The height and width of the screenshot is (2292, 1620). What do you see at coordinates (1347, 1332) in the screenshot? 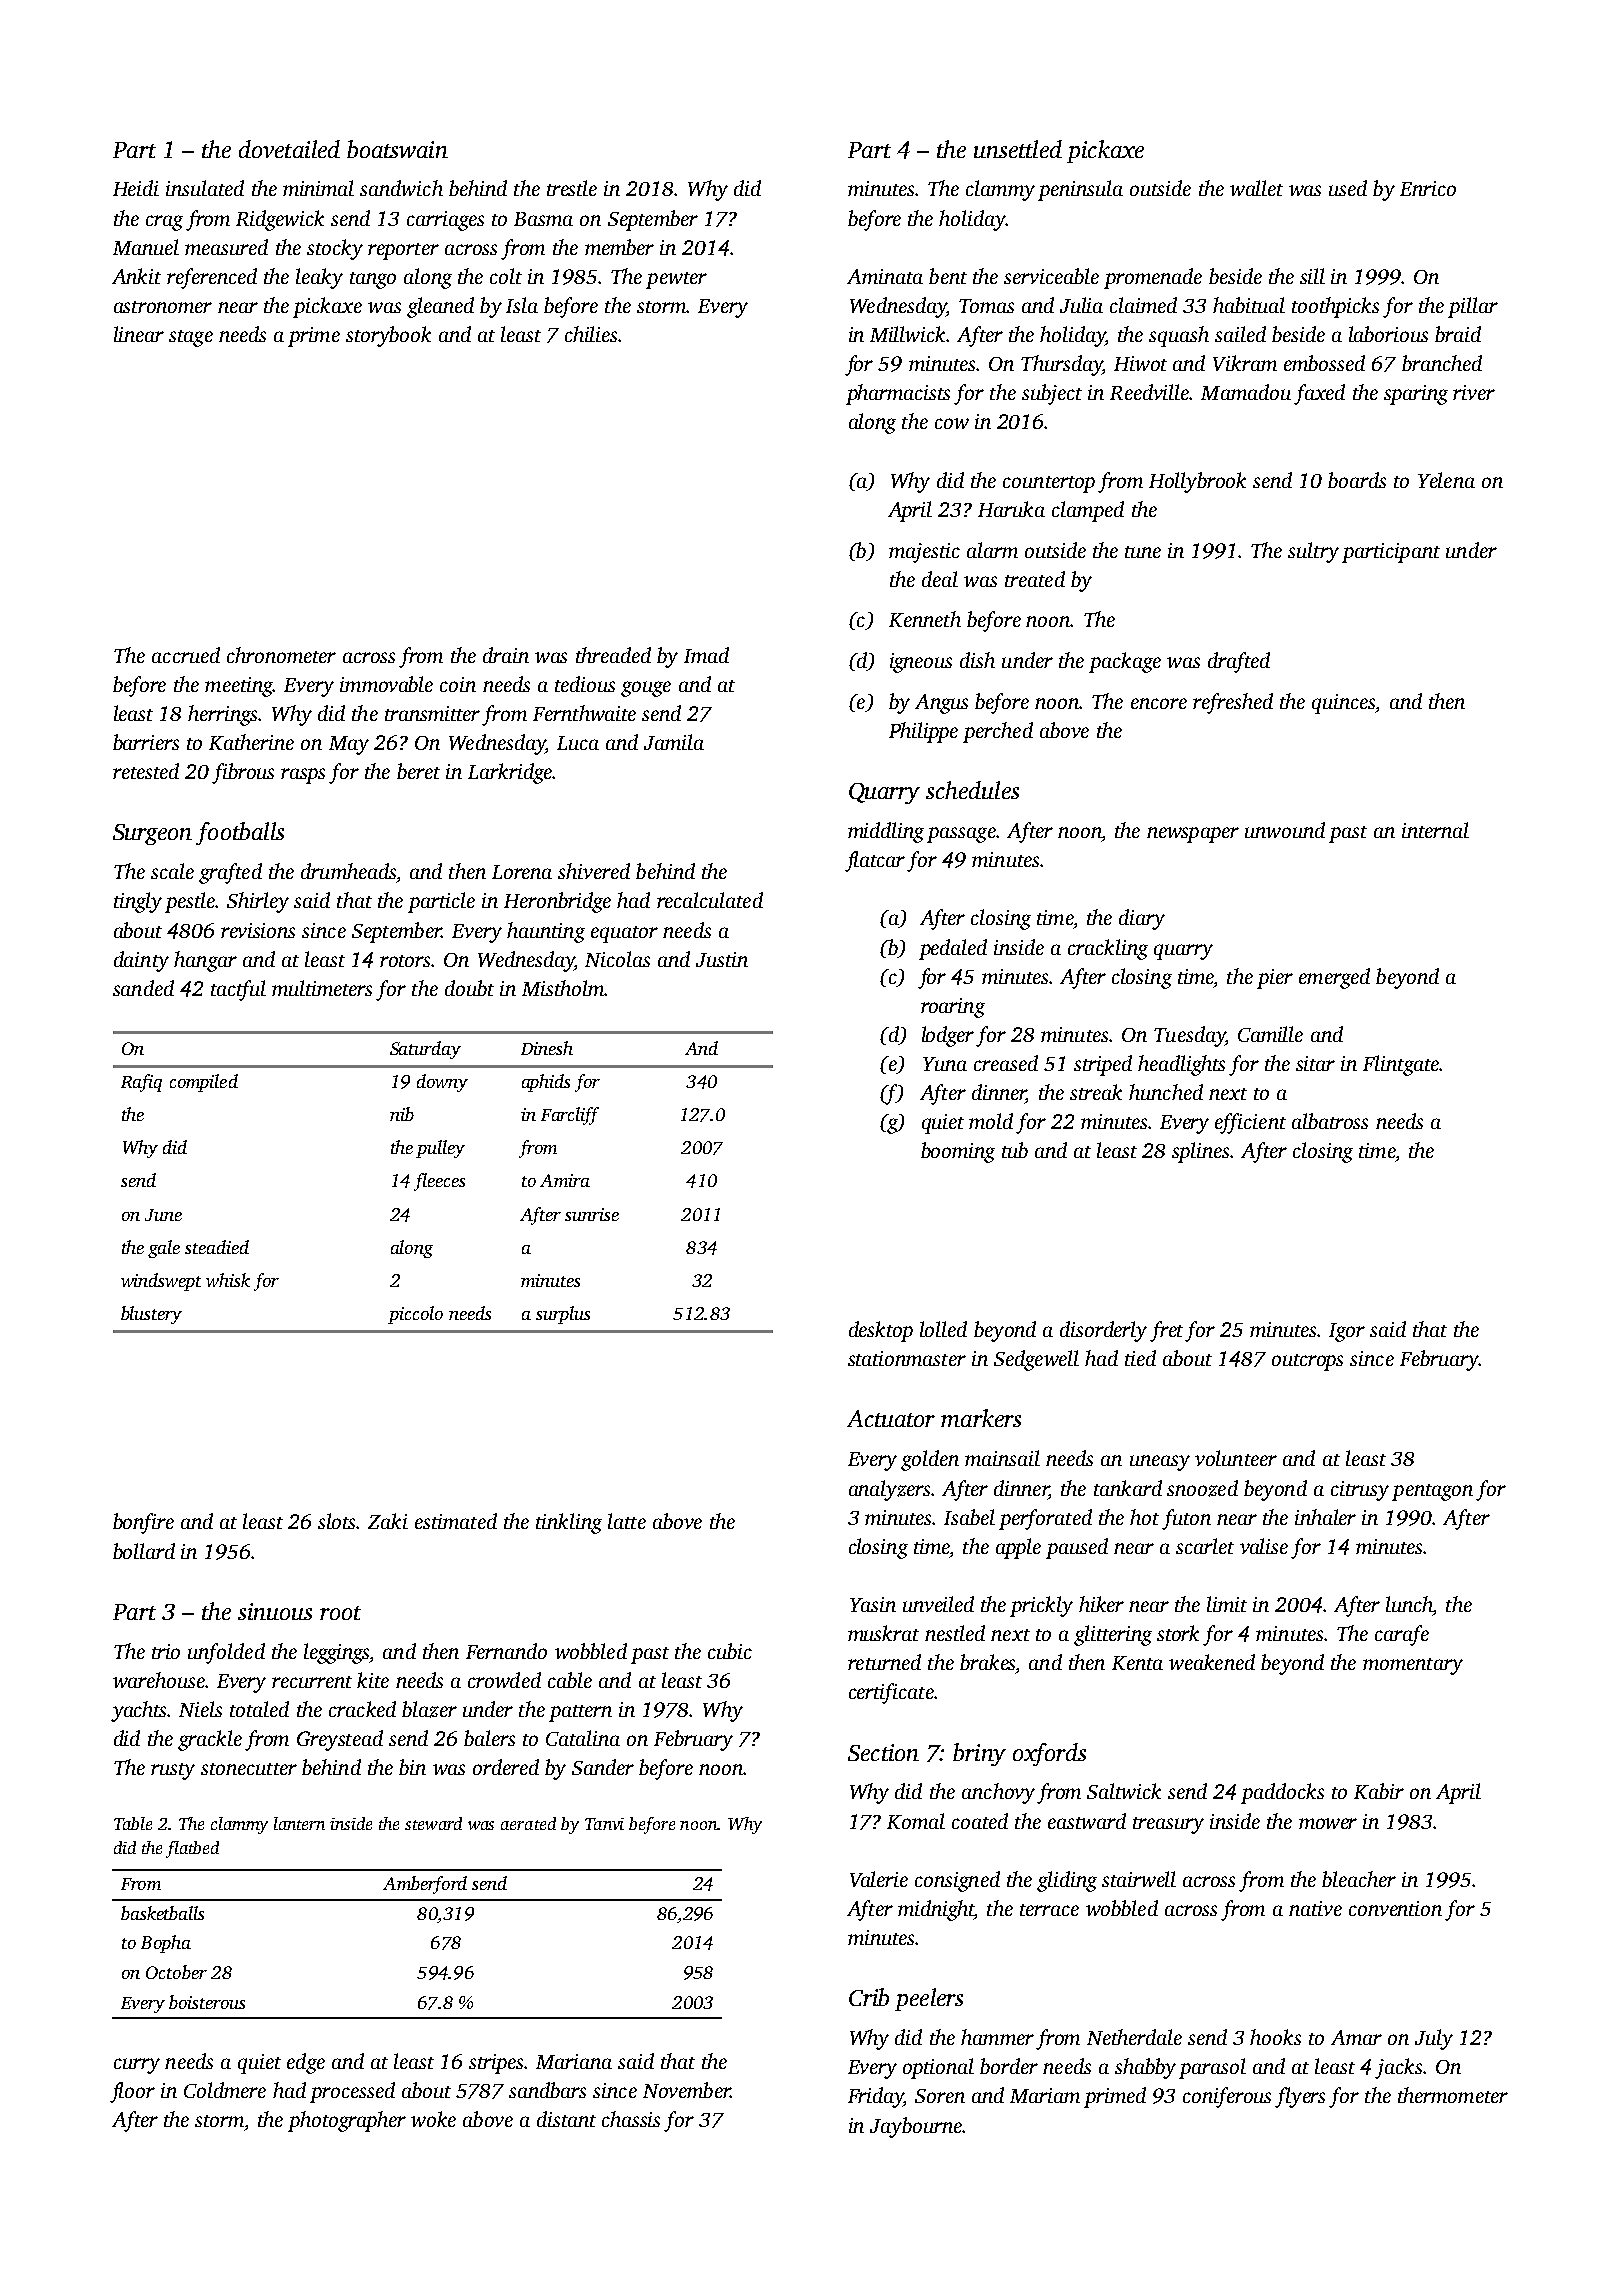
I see `Igor` at bounding box center [1347, 1332].
